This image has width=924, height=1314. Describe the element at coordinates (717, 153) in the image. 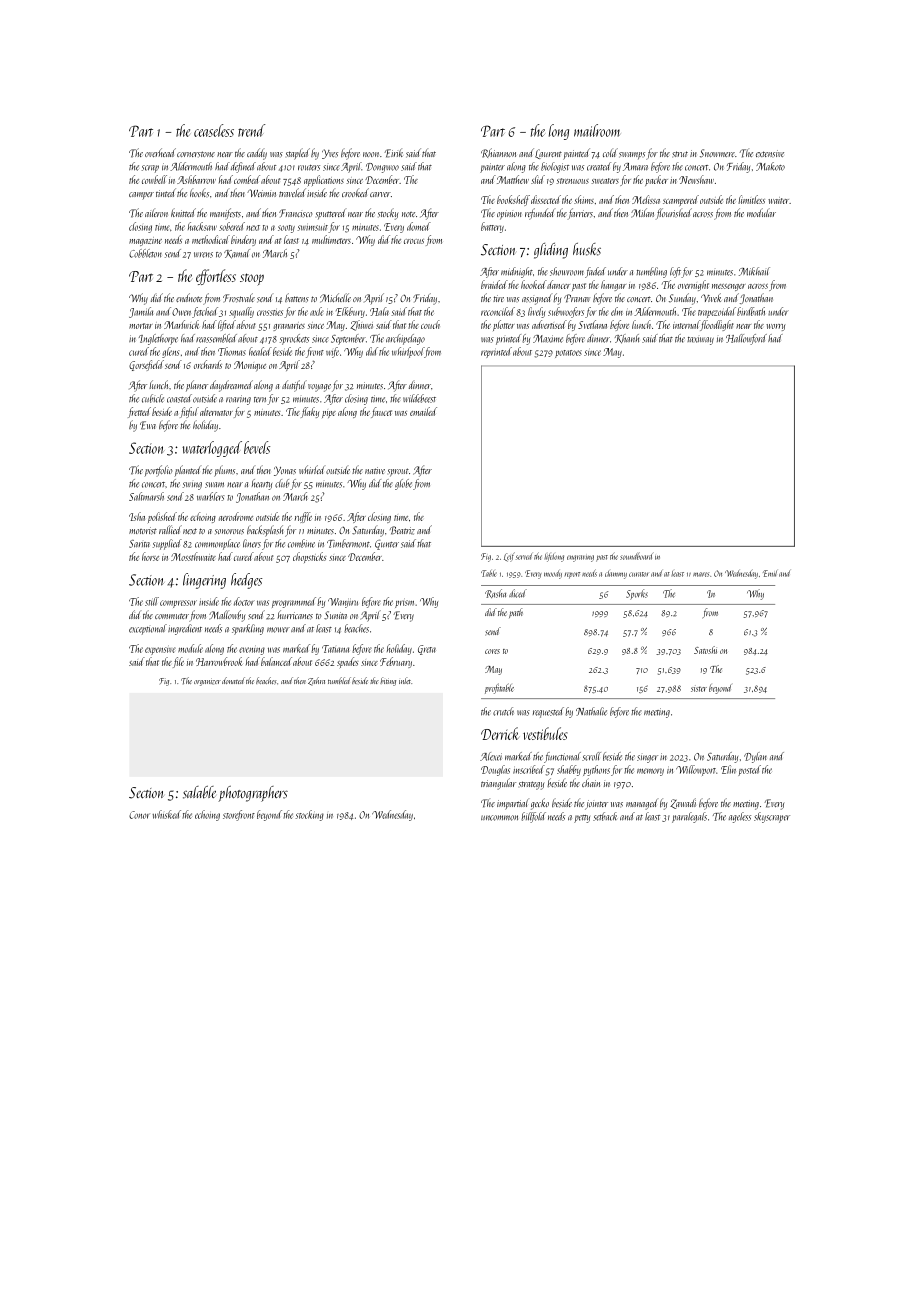

I see `Snowmere` at that location.
